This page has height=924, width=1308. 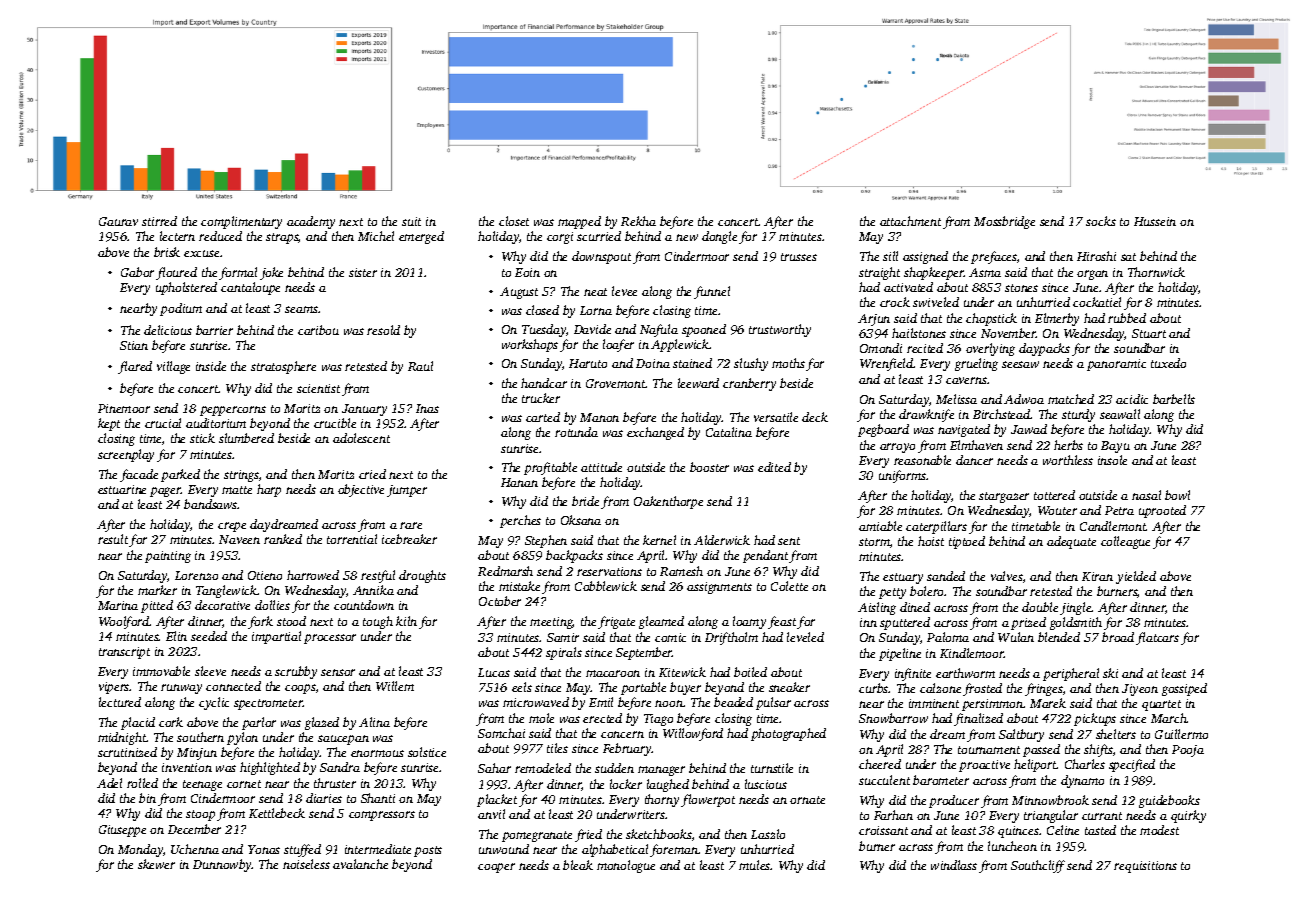 I want to click on attachment, so click(x=910, y=221).
